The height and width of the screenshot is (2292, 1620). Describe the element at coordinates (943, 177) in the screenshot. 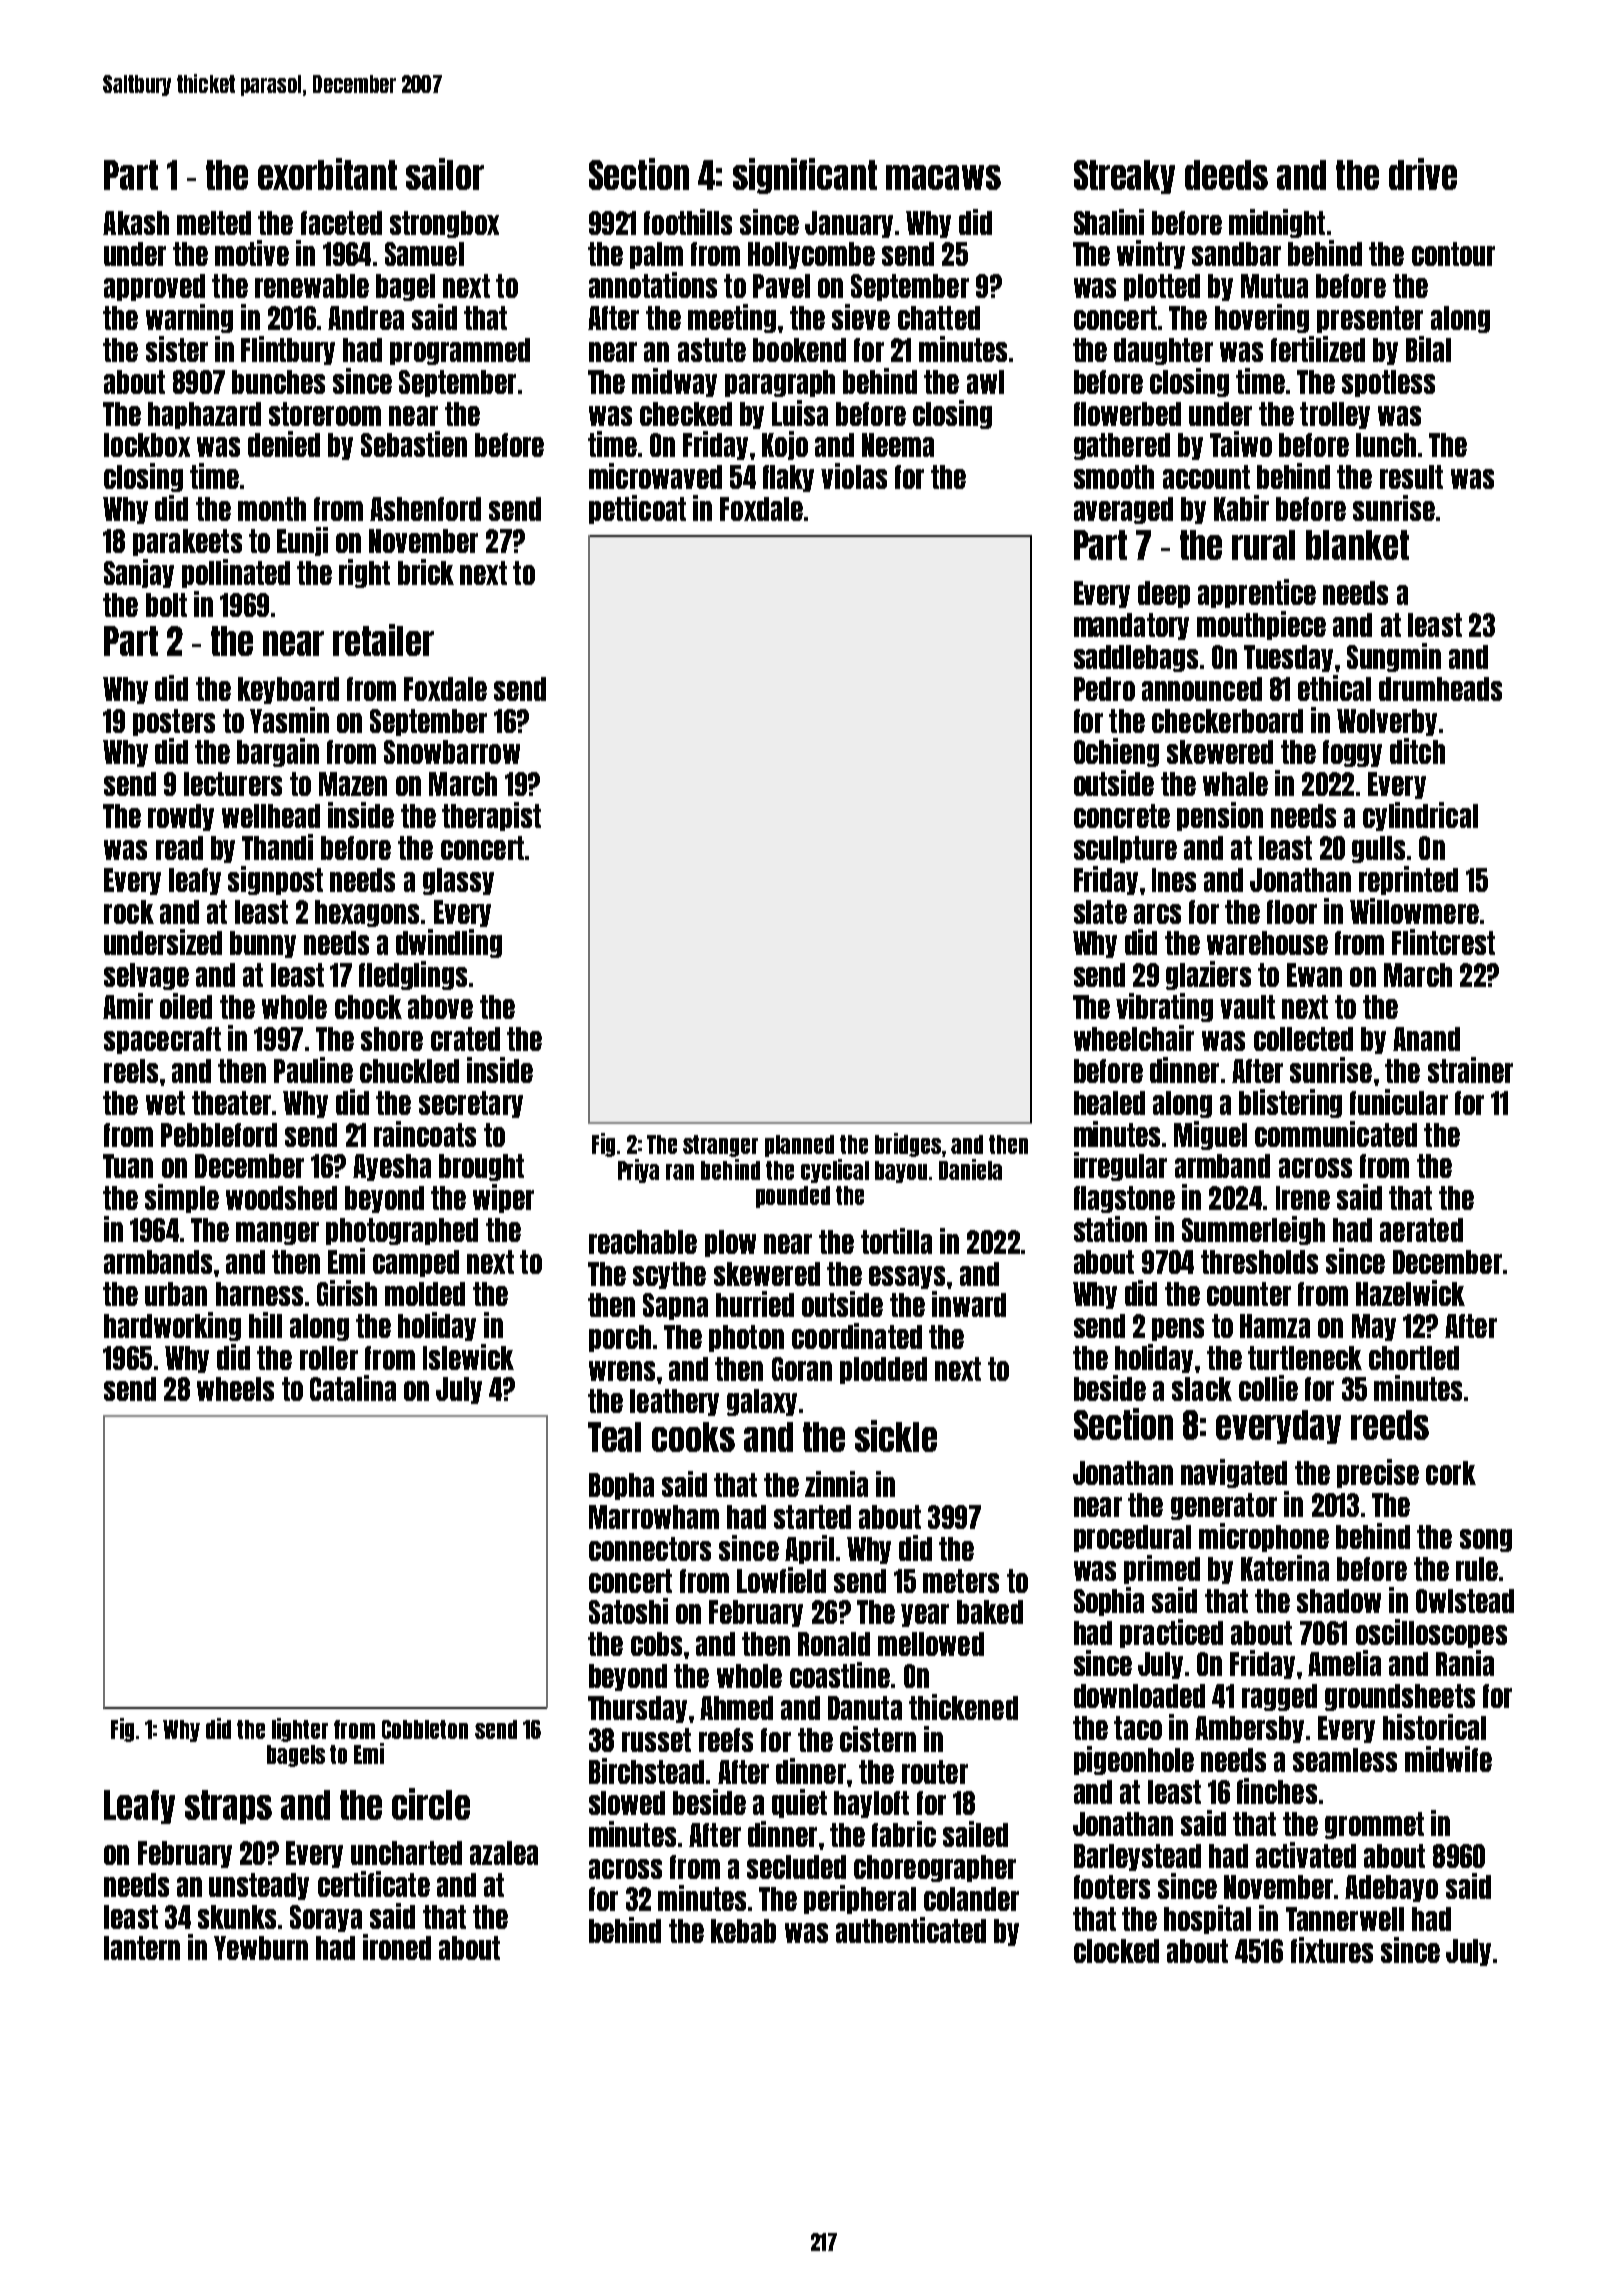

I see `macaws` at that location.
